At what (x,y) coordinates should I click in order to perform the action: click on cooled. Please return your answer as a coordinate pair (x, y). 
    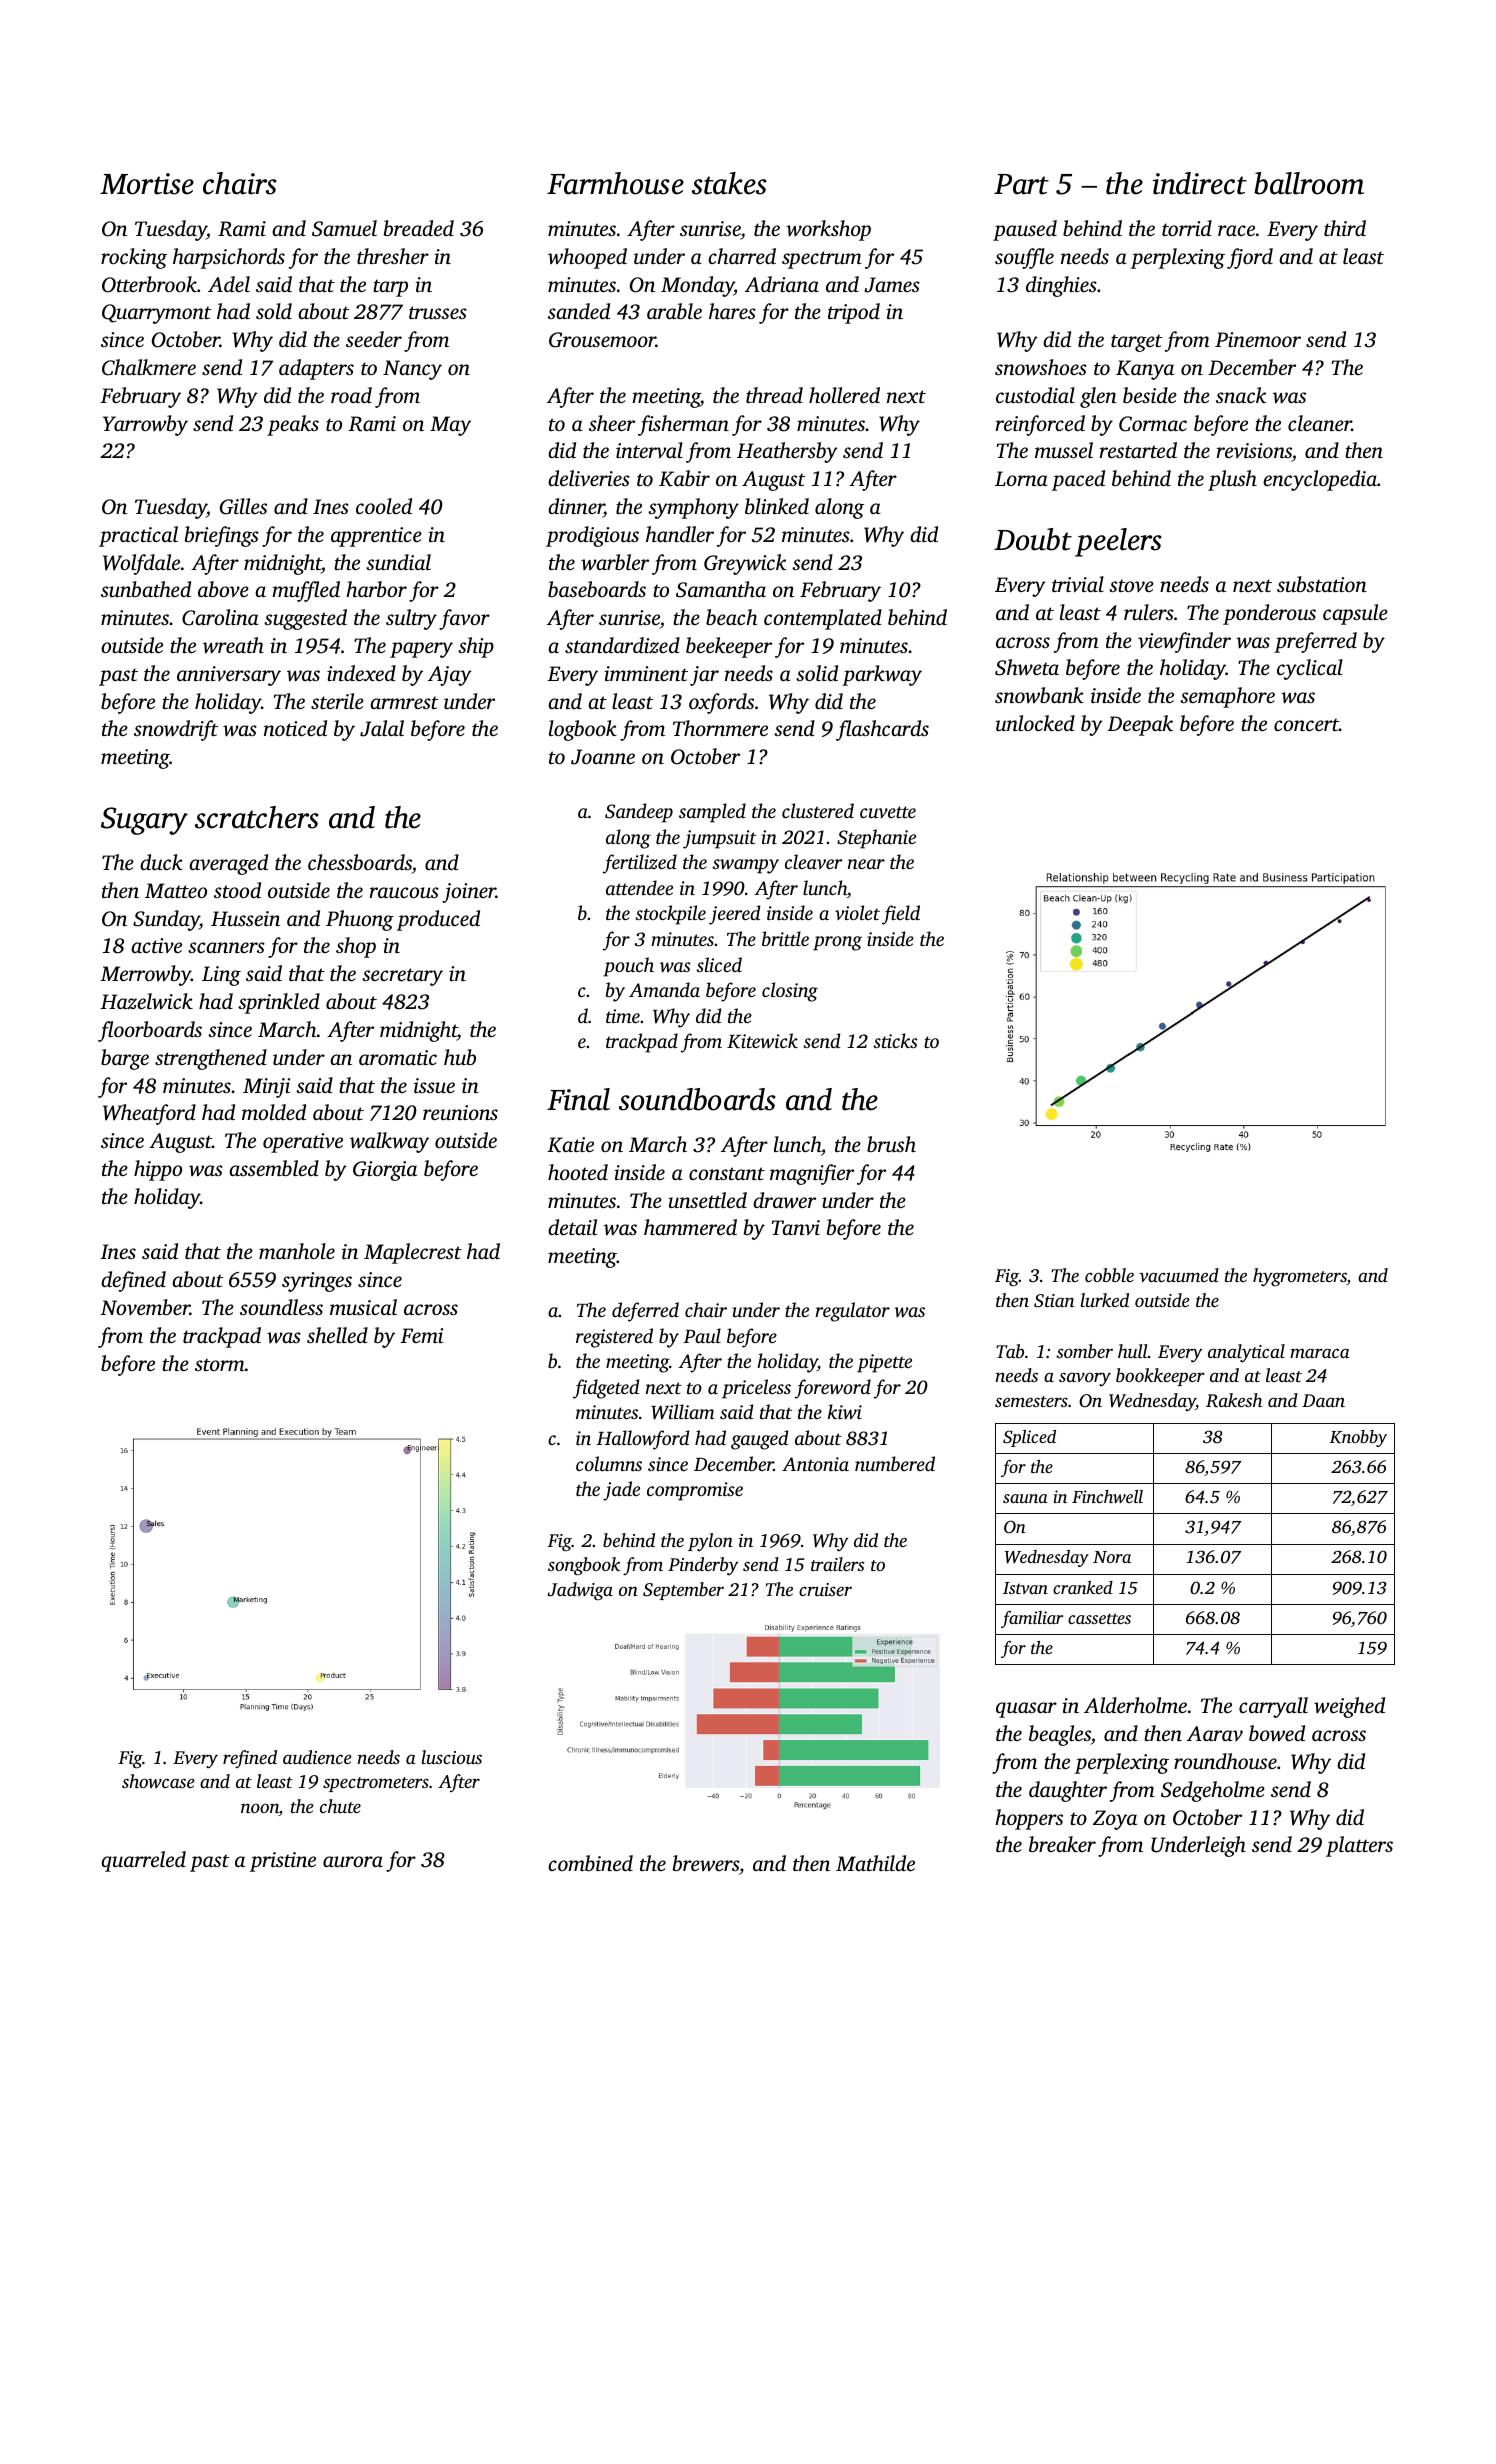
    Looking at the image, I should click on (384, 506).
